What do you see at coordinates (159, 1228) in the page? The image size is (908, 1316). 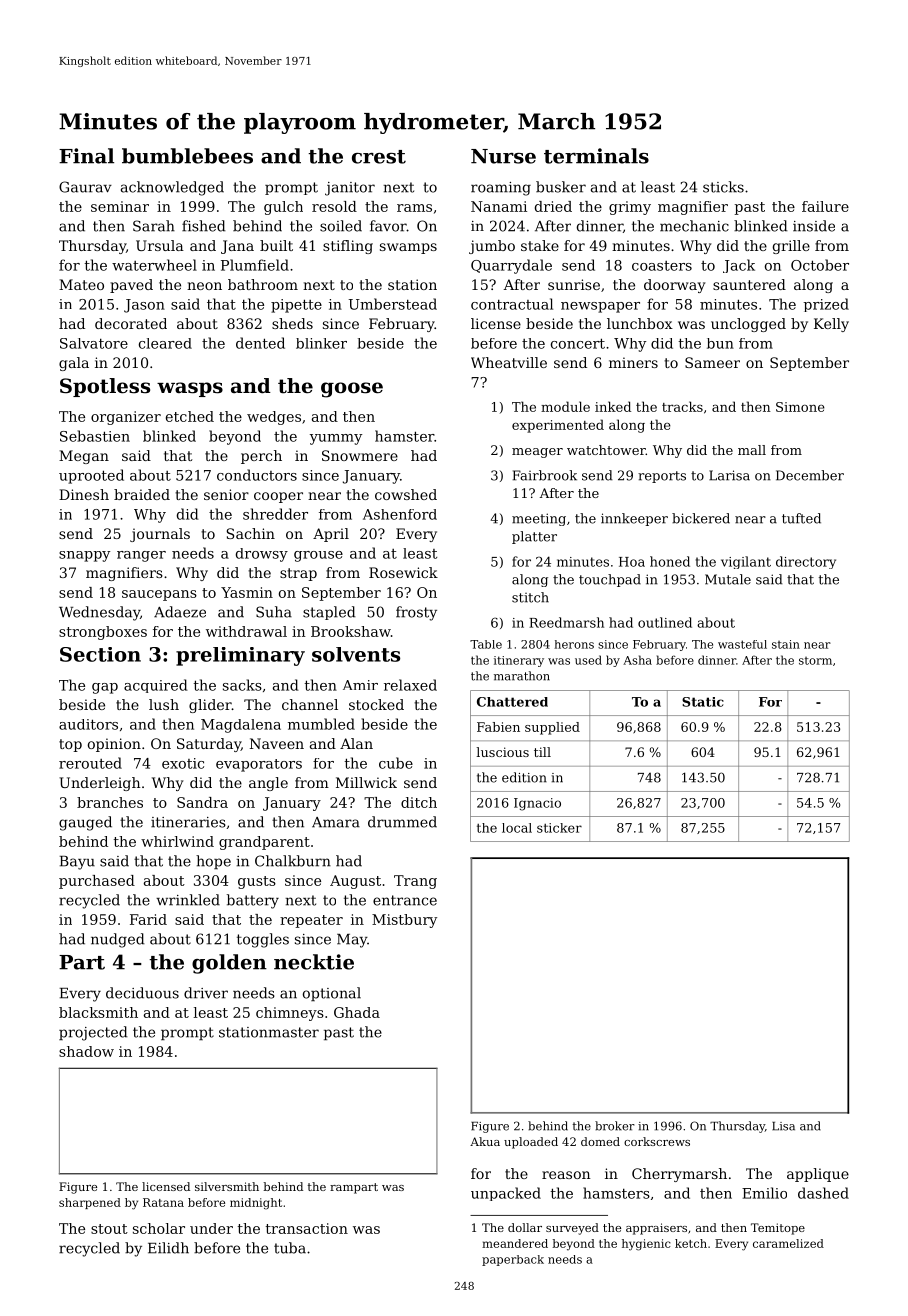 I see `scholar` at bounding box center [159, 1228].
